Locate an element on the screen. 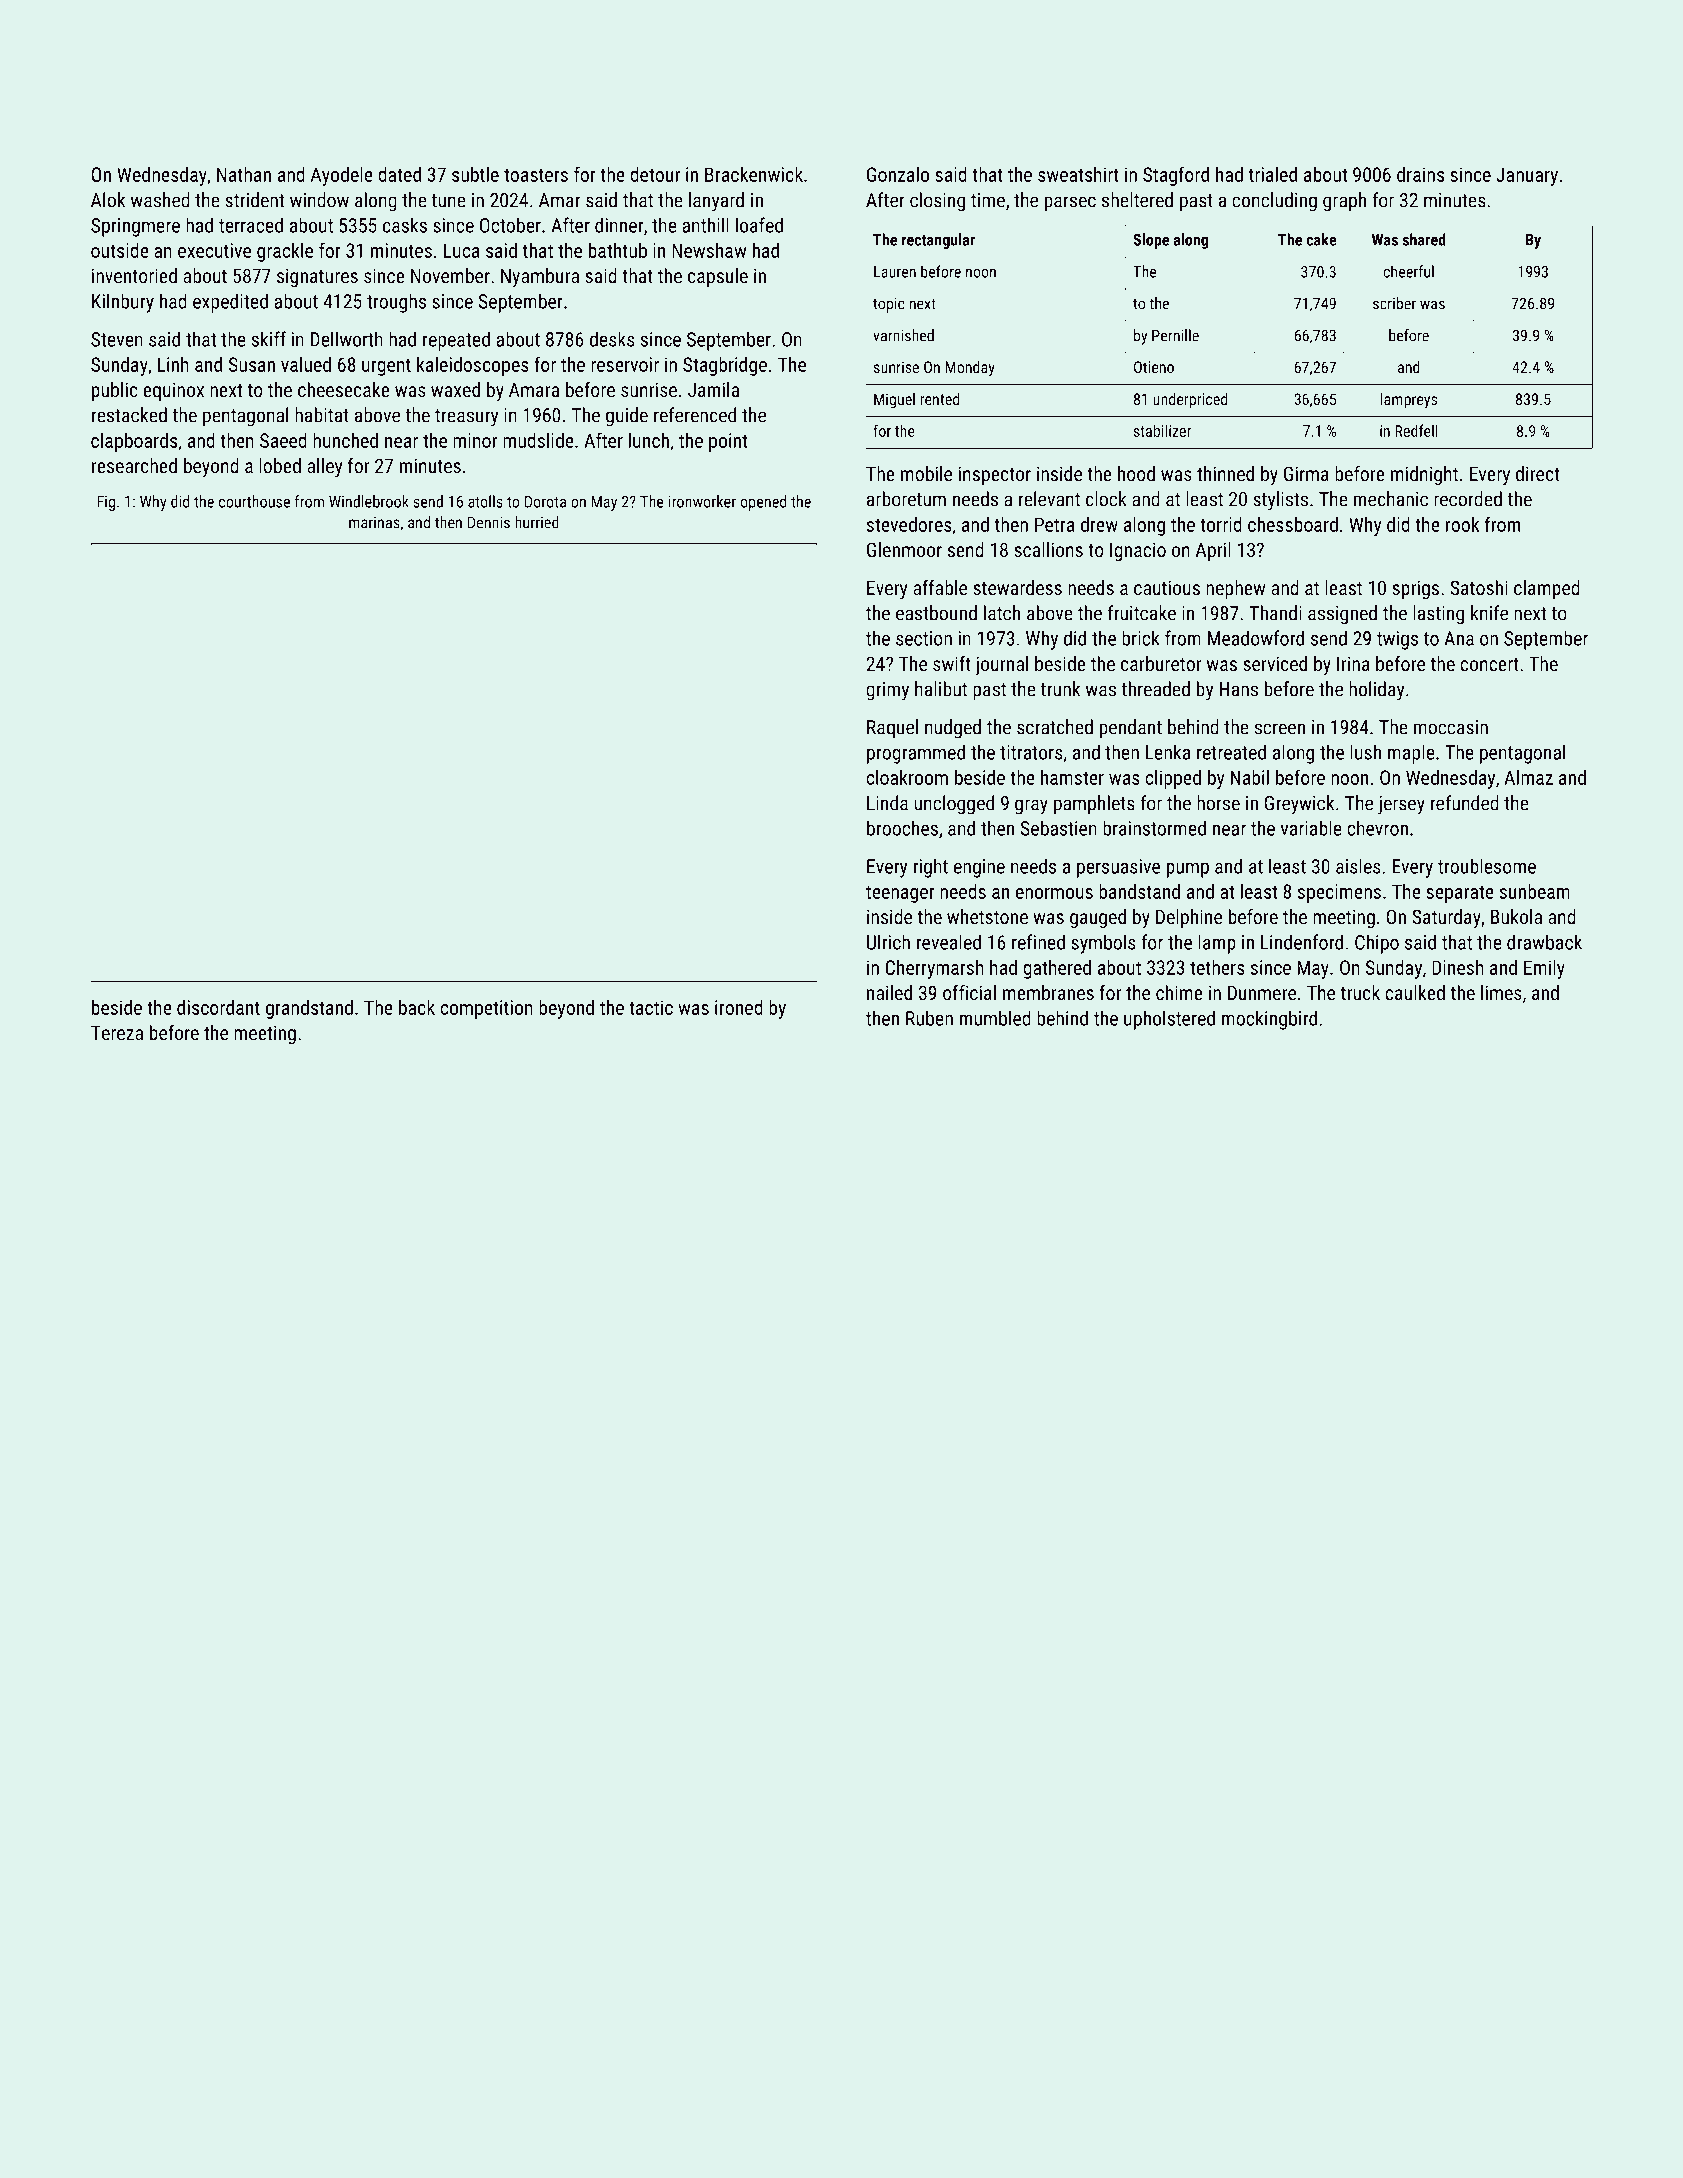 This screenshot has height=2178, width=1683. Fig is located at coordinates (106, 503).
